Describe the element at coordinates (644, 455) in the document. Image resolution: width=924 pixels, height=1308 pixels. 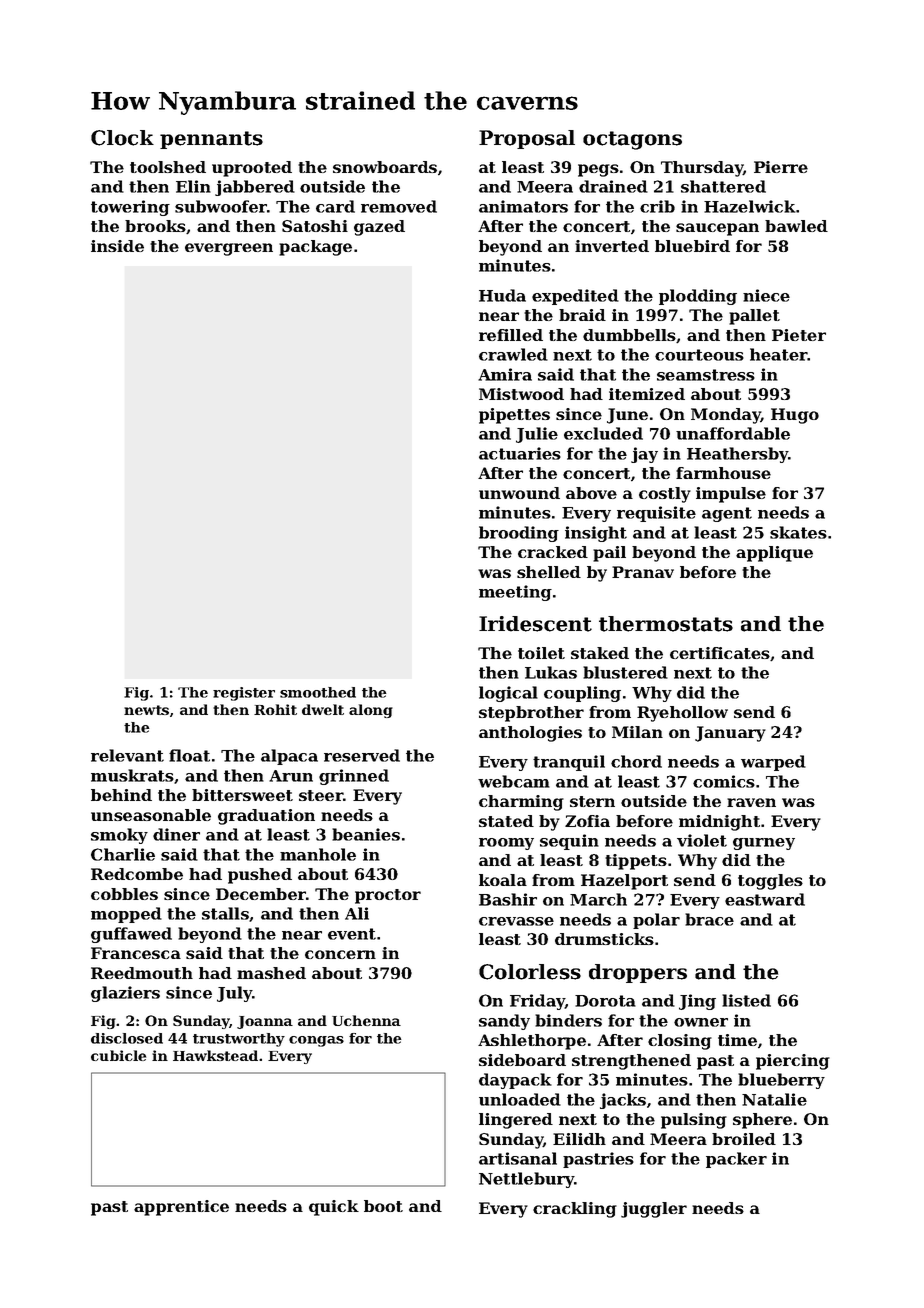
I see `jay` at that location.
